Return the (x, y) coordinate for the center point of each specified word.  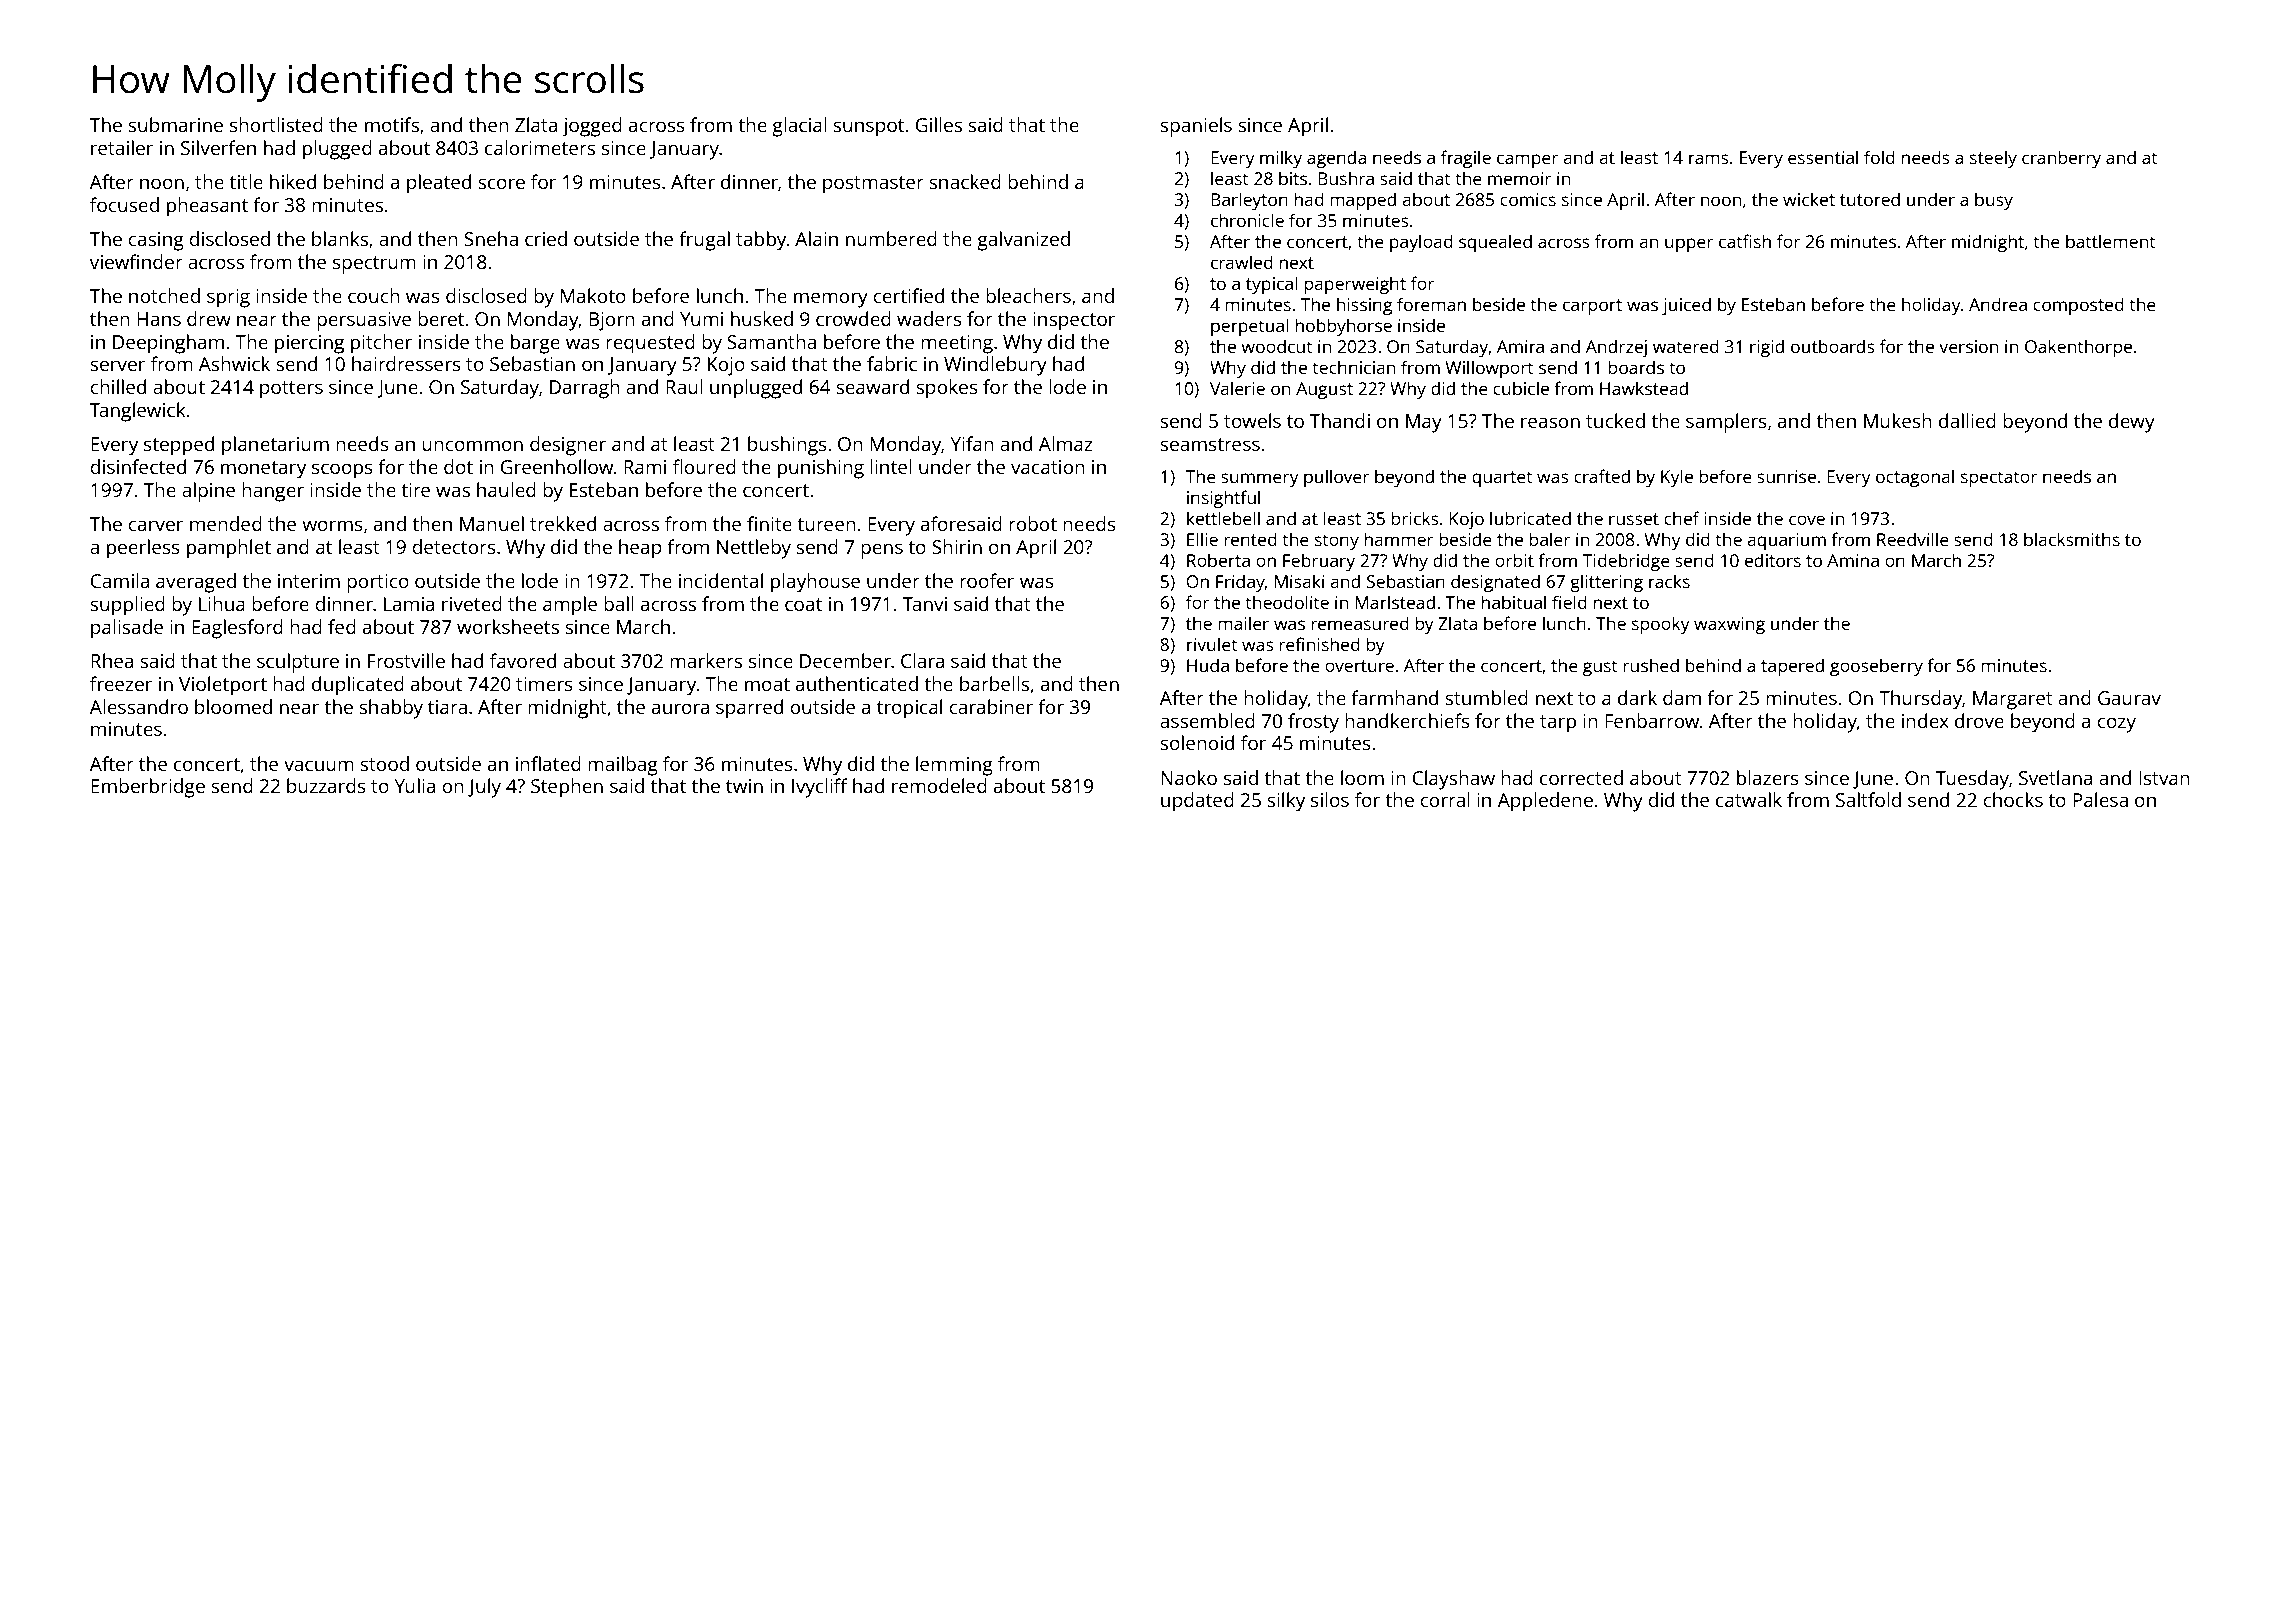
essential (1823, 157)
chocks (2013, 799)
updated (1197, 802)
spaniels (1196, 127)
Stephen (567, 788)
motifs (392, 124)
